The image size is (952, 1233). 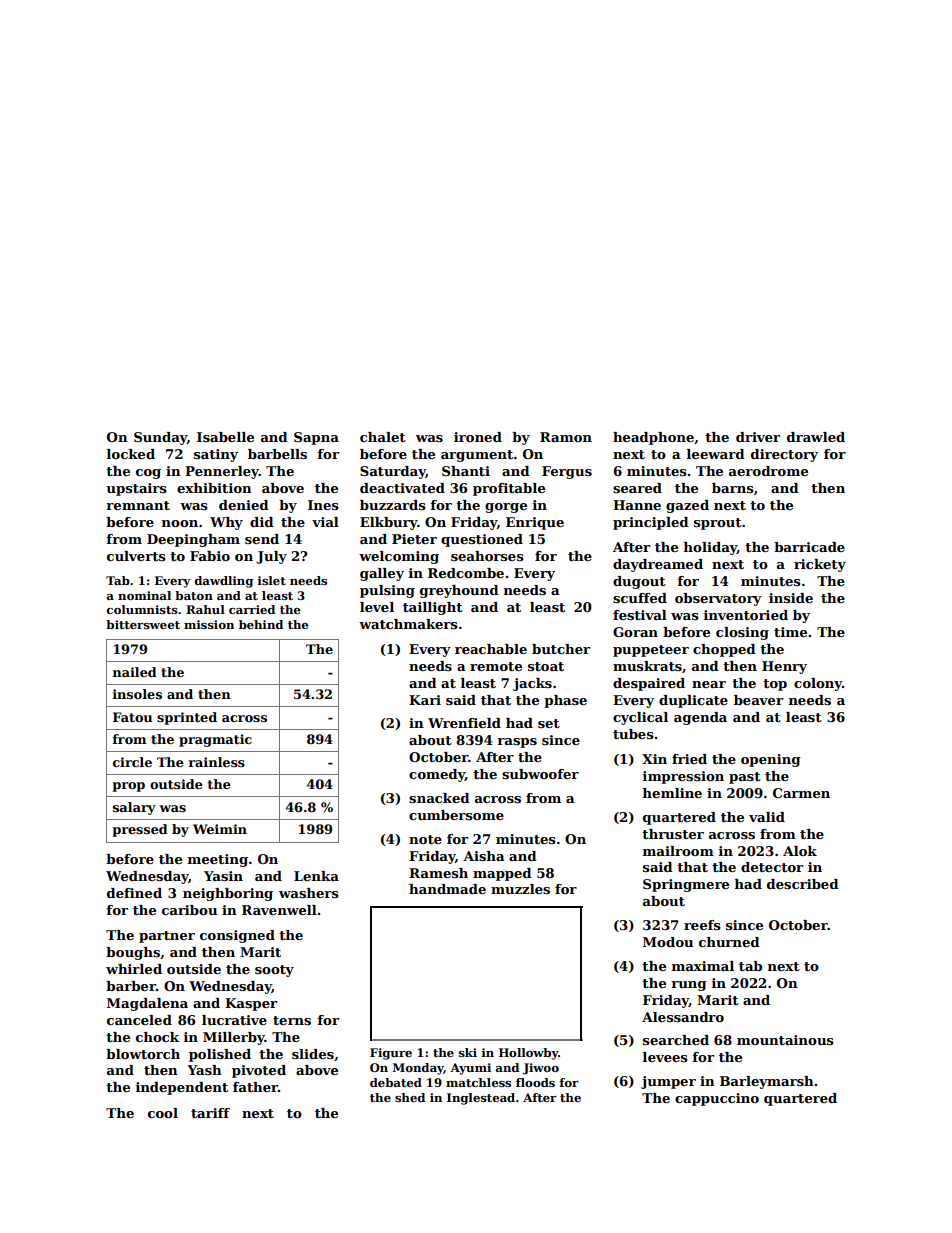 I want to click on time, so click(x=790, y=632).
